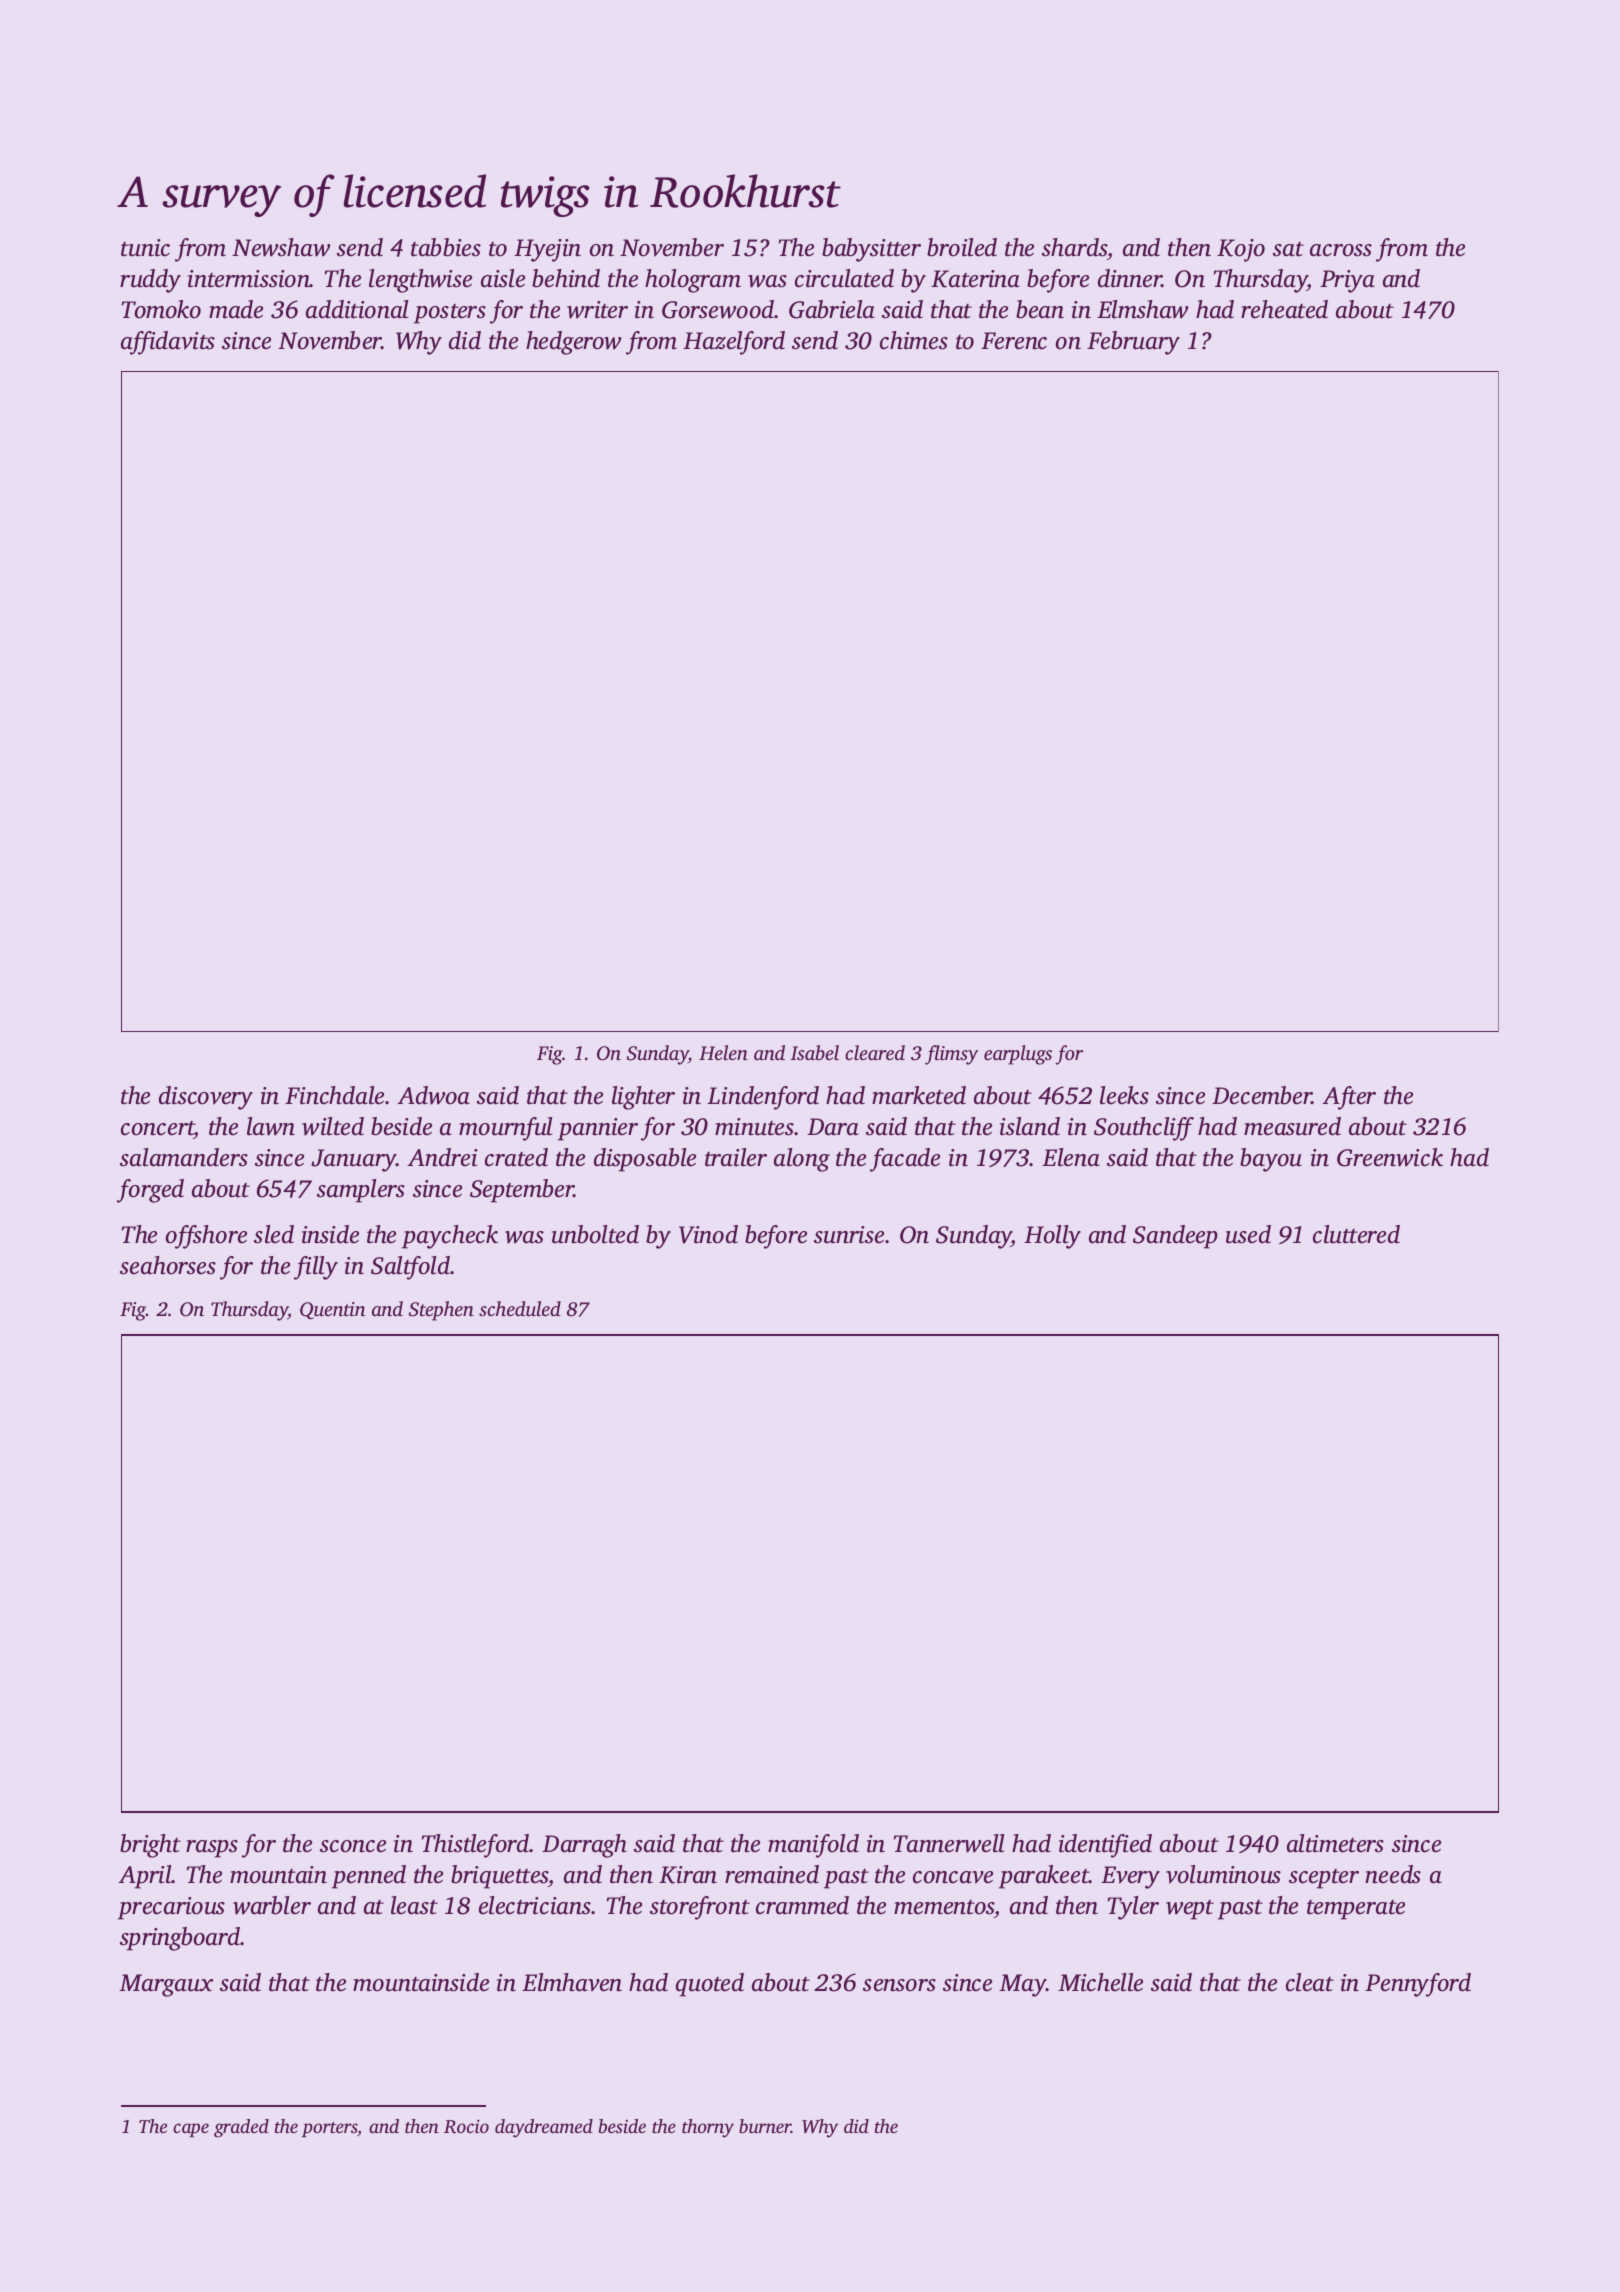 The image size is (1620, 2292). Describe the element at coordinates (441, 1311) in the document. I see `Stephen` at that location.
